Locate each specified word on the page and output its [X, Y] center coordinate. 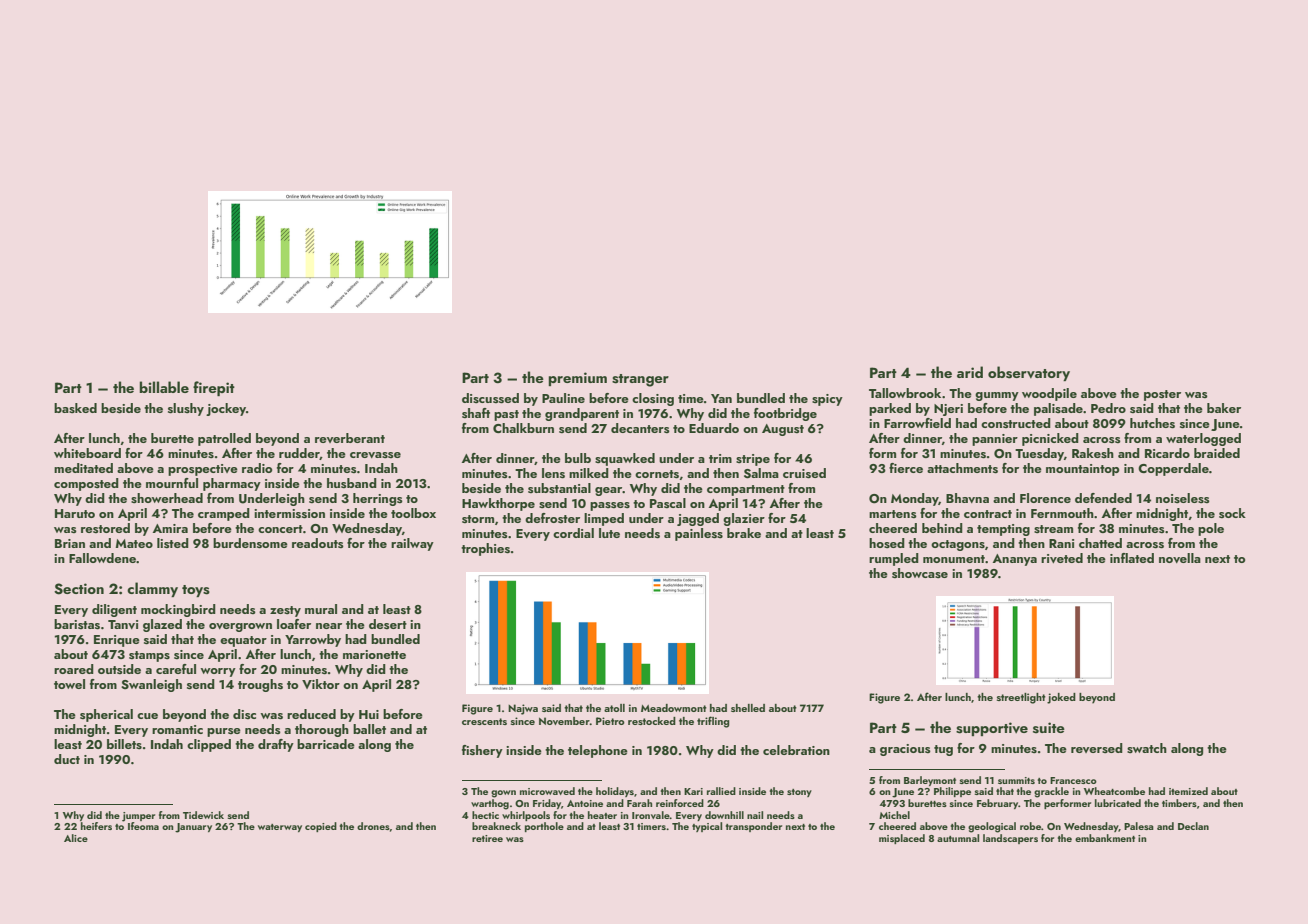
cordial [573, 533]
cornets [657, 474]
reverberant [350, 438]
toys [196, 591]
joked [1061, 698]
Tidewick [203, 815]
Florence [1045, 498]
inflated [1132, 558]
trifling [713, 722]
